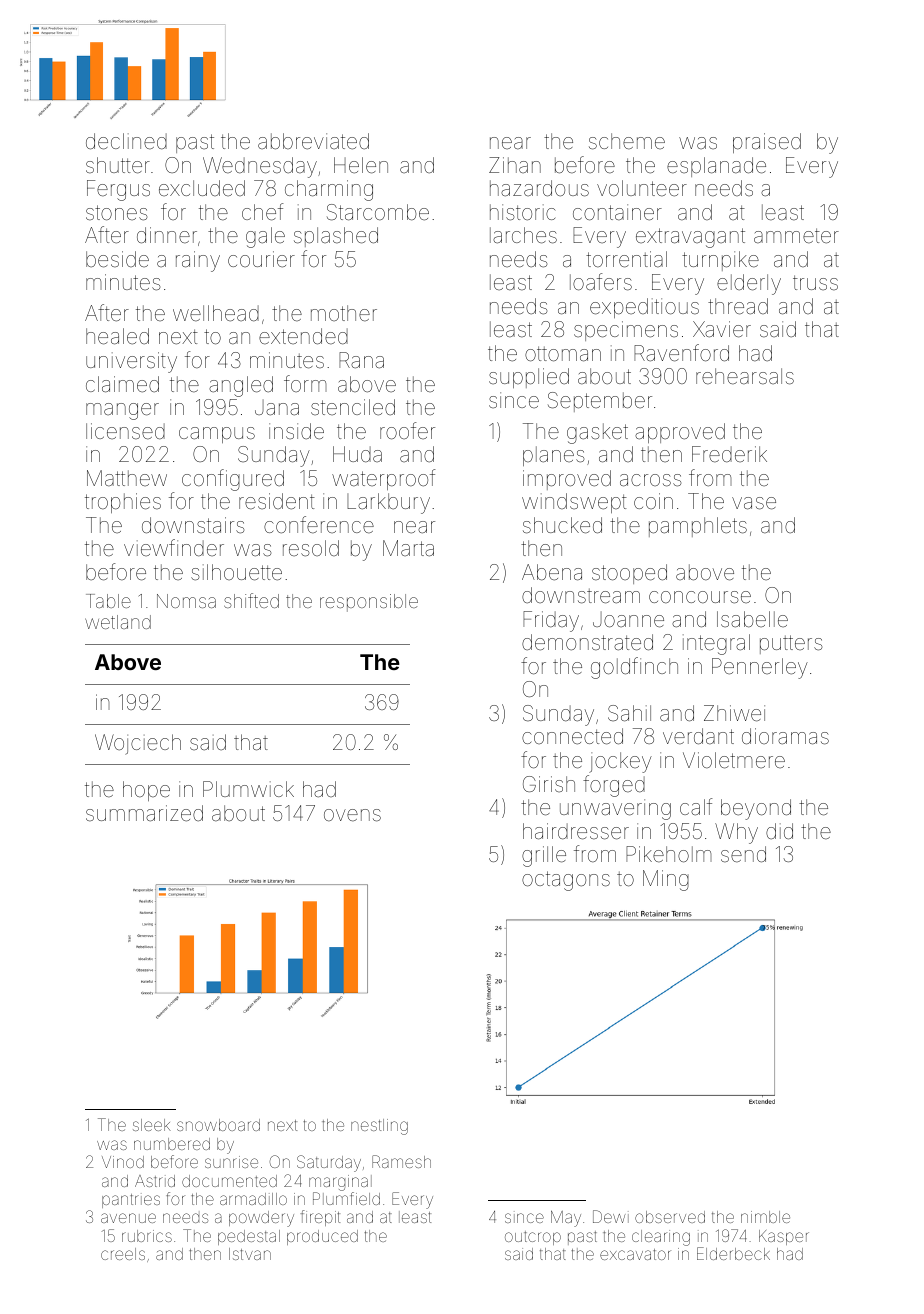 The image size is (924, 1314). Describe the element at coordinates (736, 833) in the screenshot. I see `Why` at that location.
